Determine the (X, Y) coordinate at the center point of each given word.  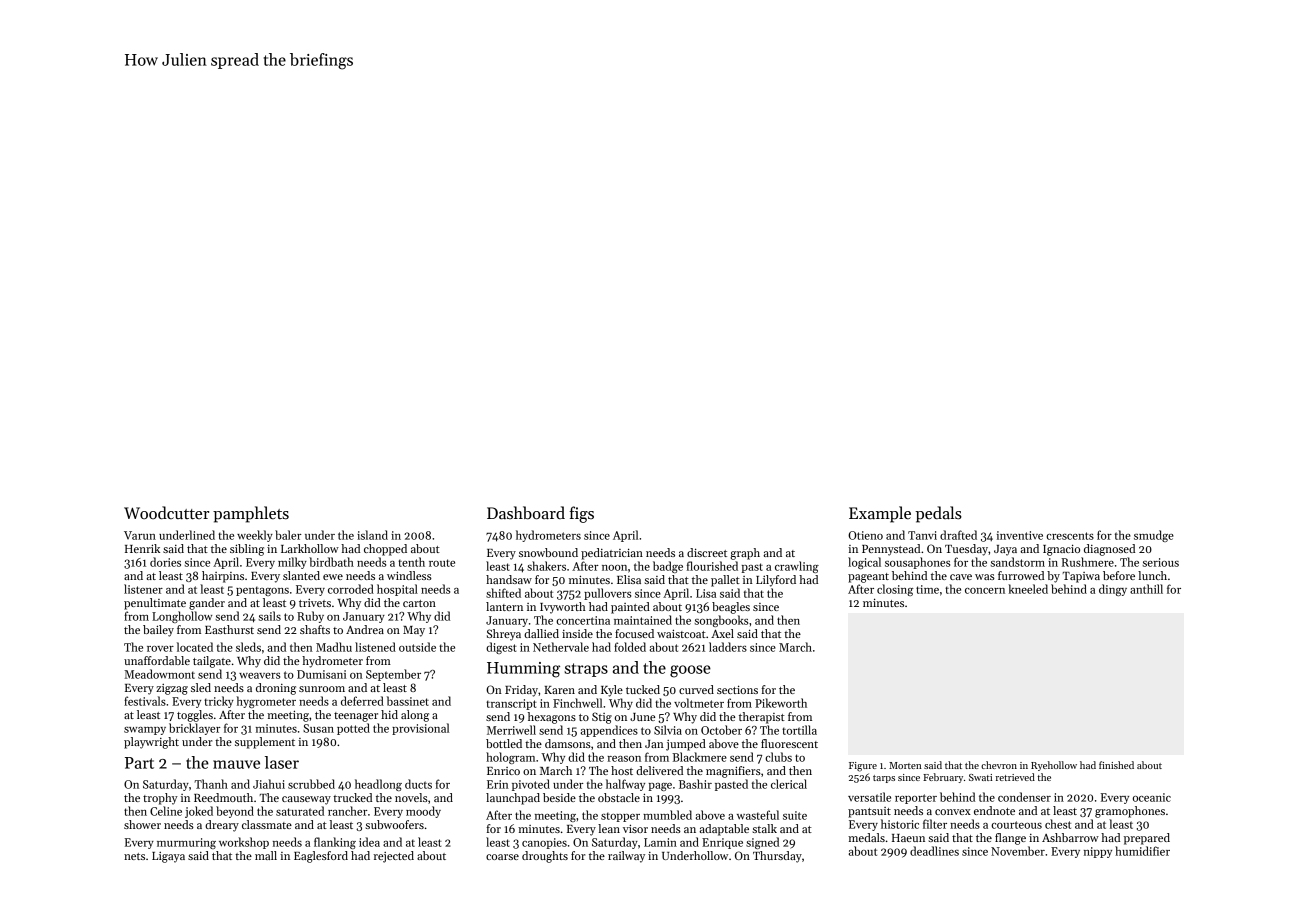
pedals (938, 514)
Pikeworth (781, 703)
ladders (728, 647)
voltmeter (699, 703)
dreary (222, 826)
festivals (145, 701)
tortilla (799, 730)
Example (880, 514)
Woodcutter (166, 512)
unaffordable (157, 660)
